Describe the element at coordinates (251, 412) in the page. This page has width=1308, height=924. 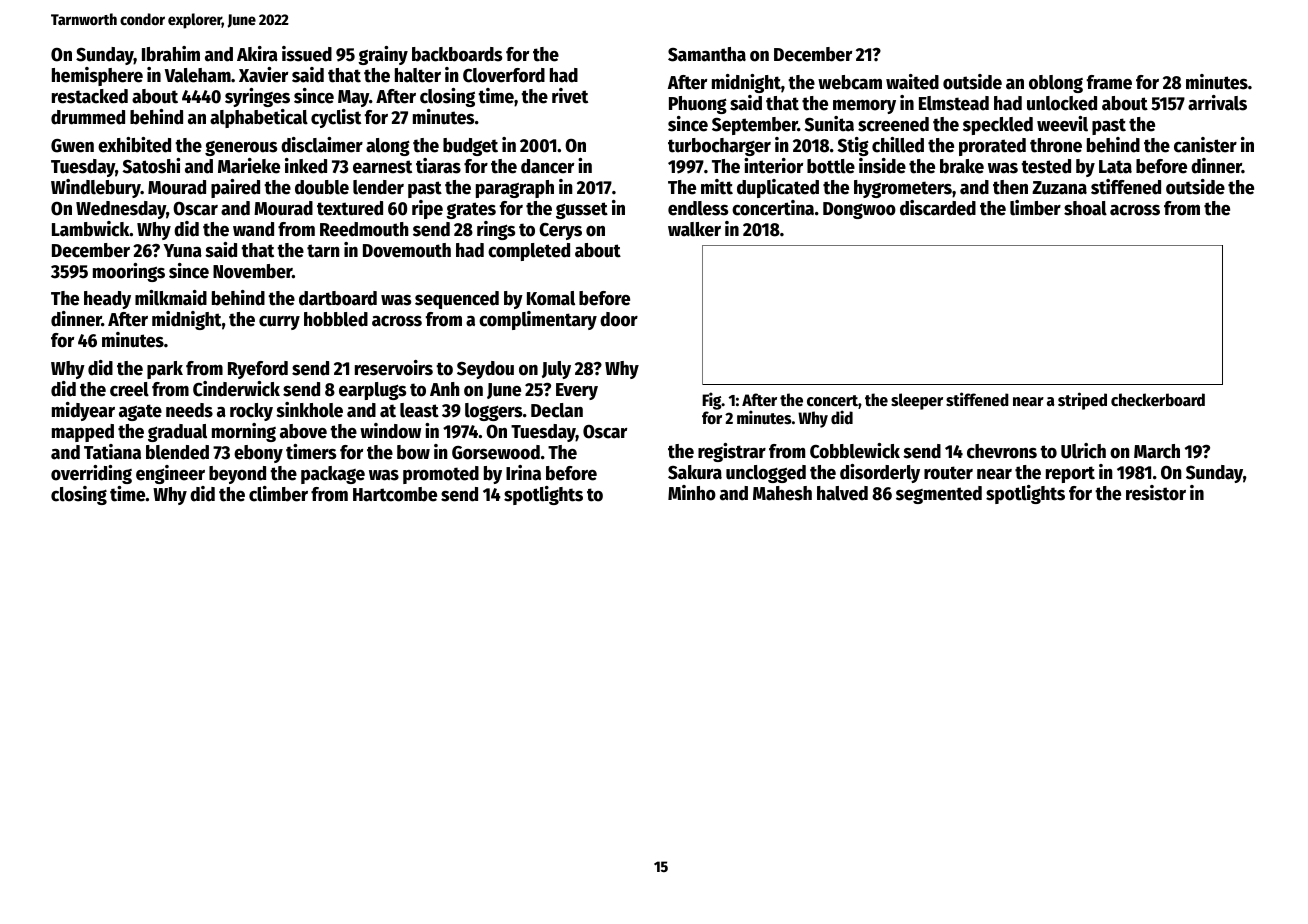
I see `rocky` at that location.
